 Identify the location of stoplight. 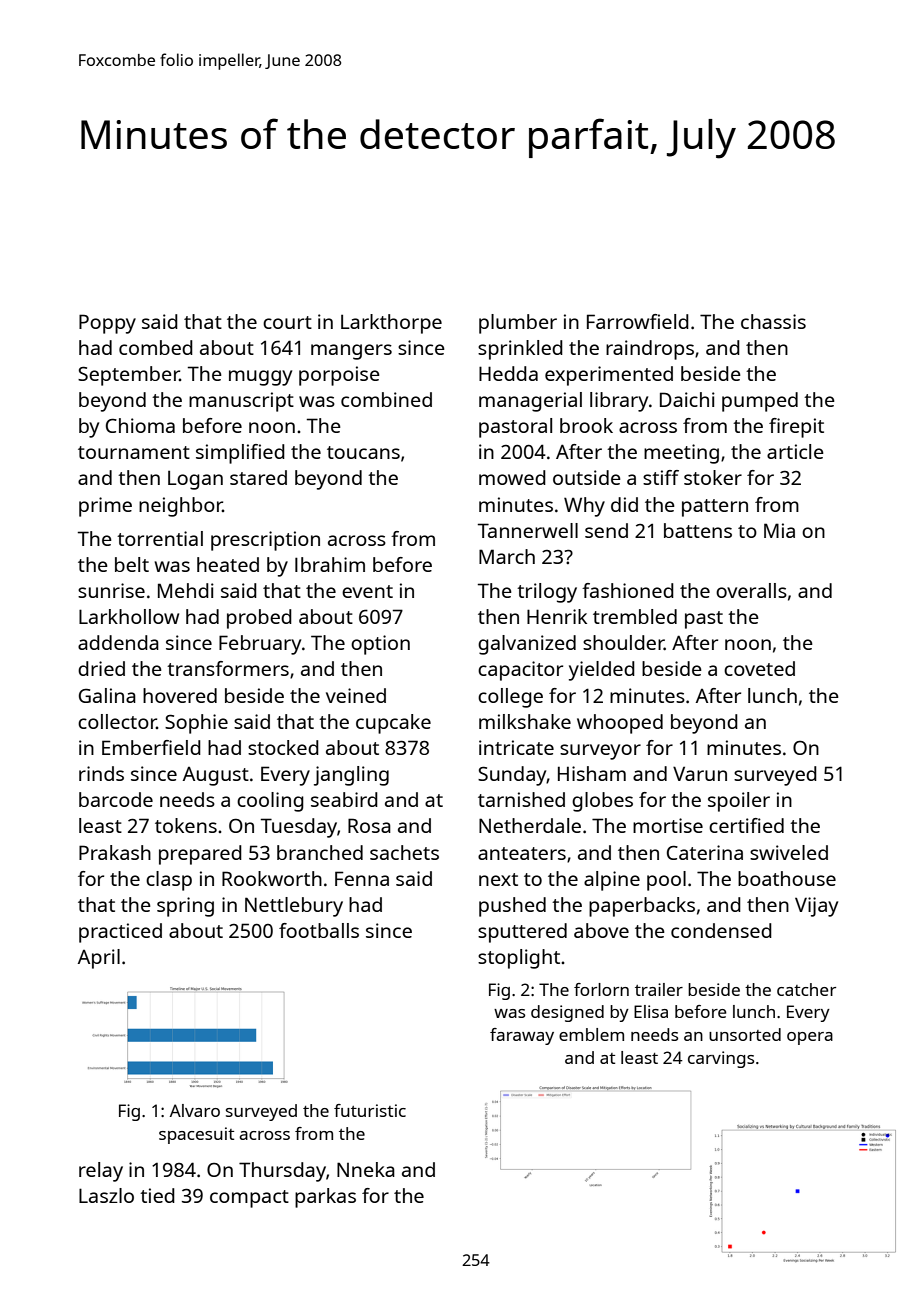
(519, 959).
